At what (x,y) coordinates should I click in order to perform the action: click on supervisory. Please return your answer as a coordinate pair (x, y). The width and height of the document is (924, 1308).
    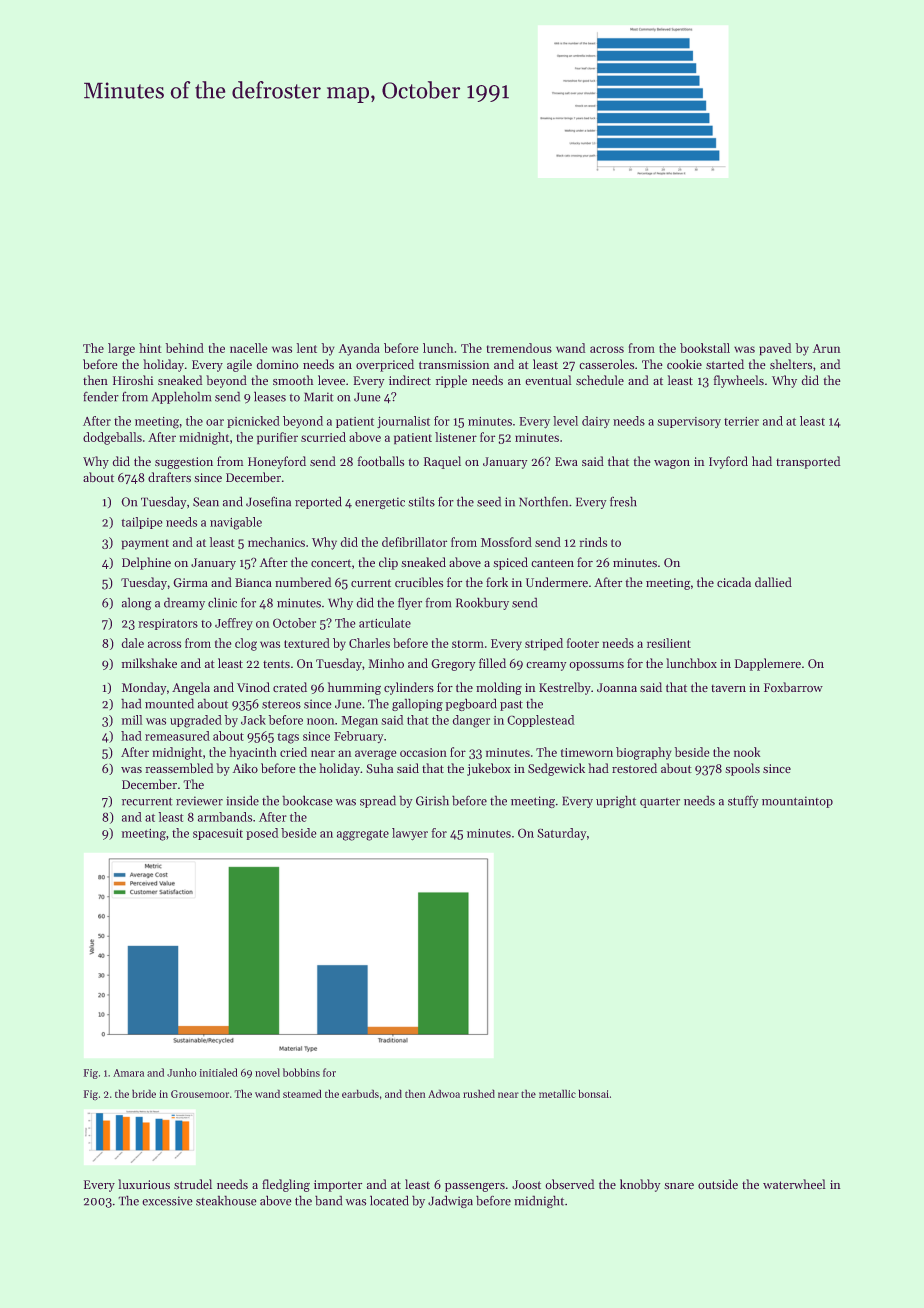
    Looking at the image, I should click on (689, 422).
